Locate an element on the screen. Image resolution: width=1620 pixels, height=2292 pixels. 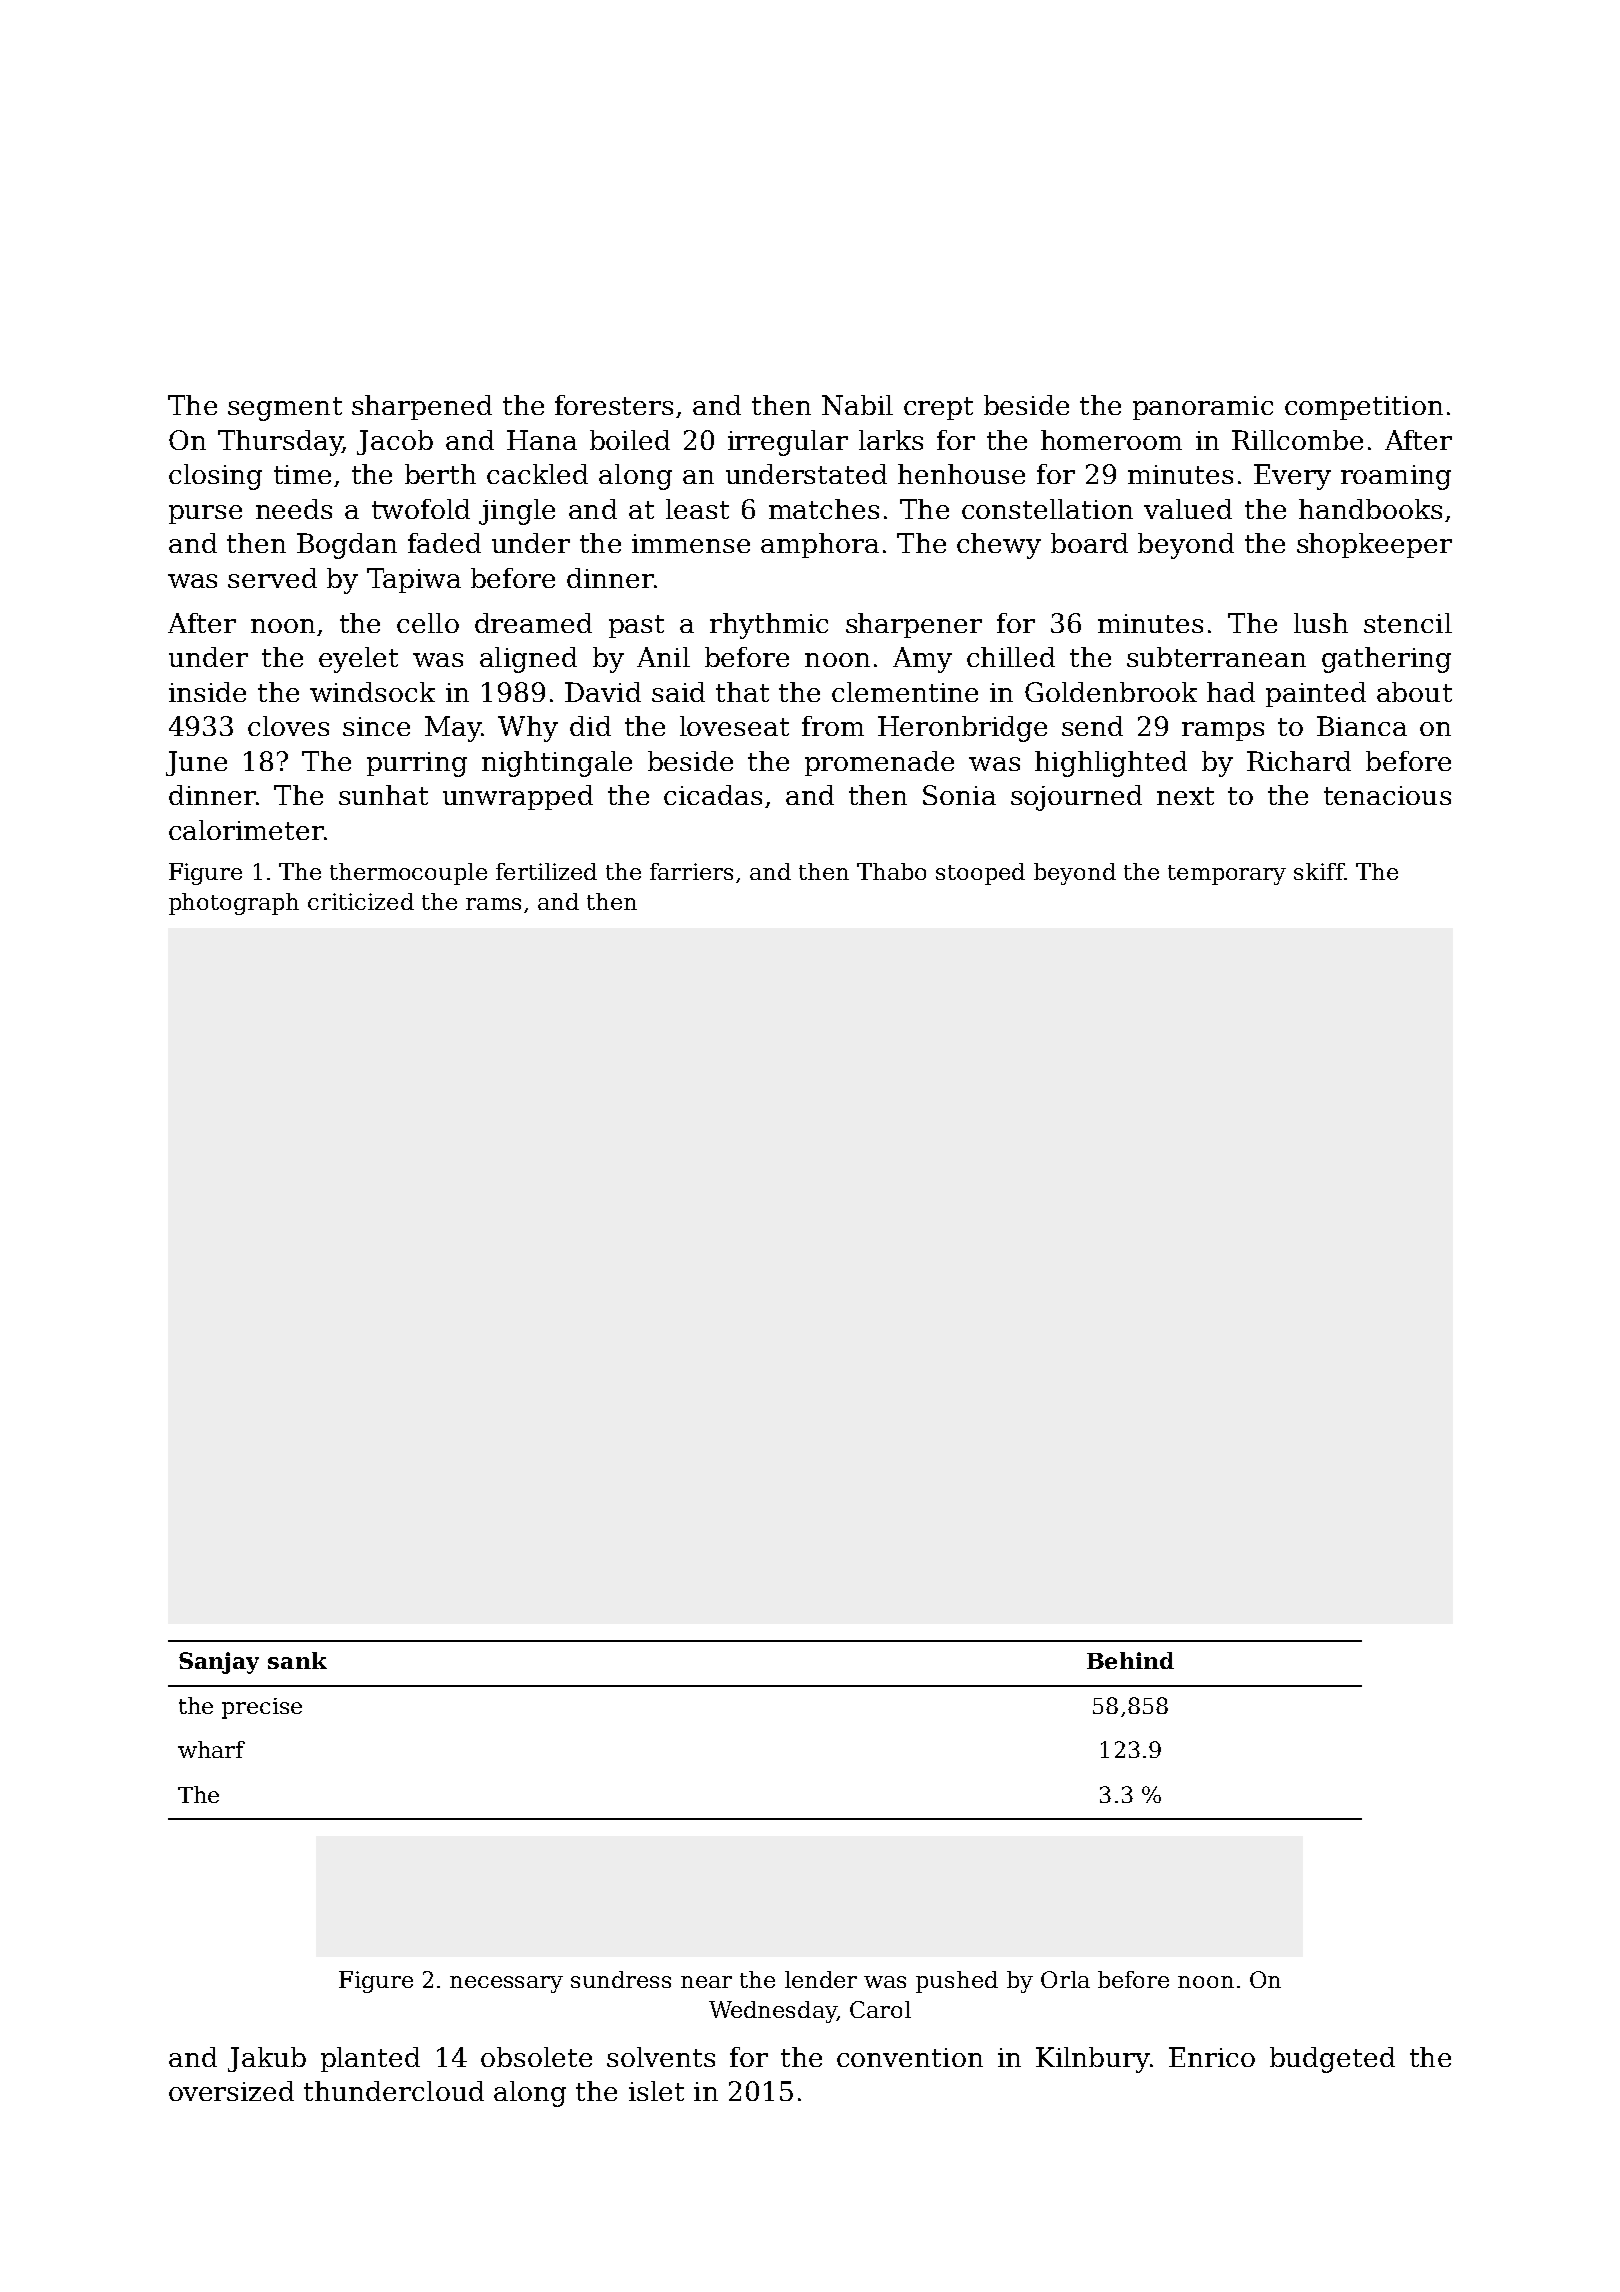
Sanjay is located at coordinates (219, 1663).
